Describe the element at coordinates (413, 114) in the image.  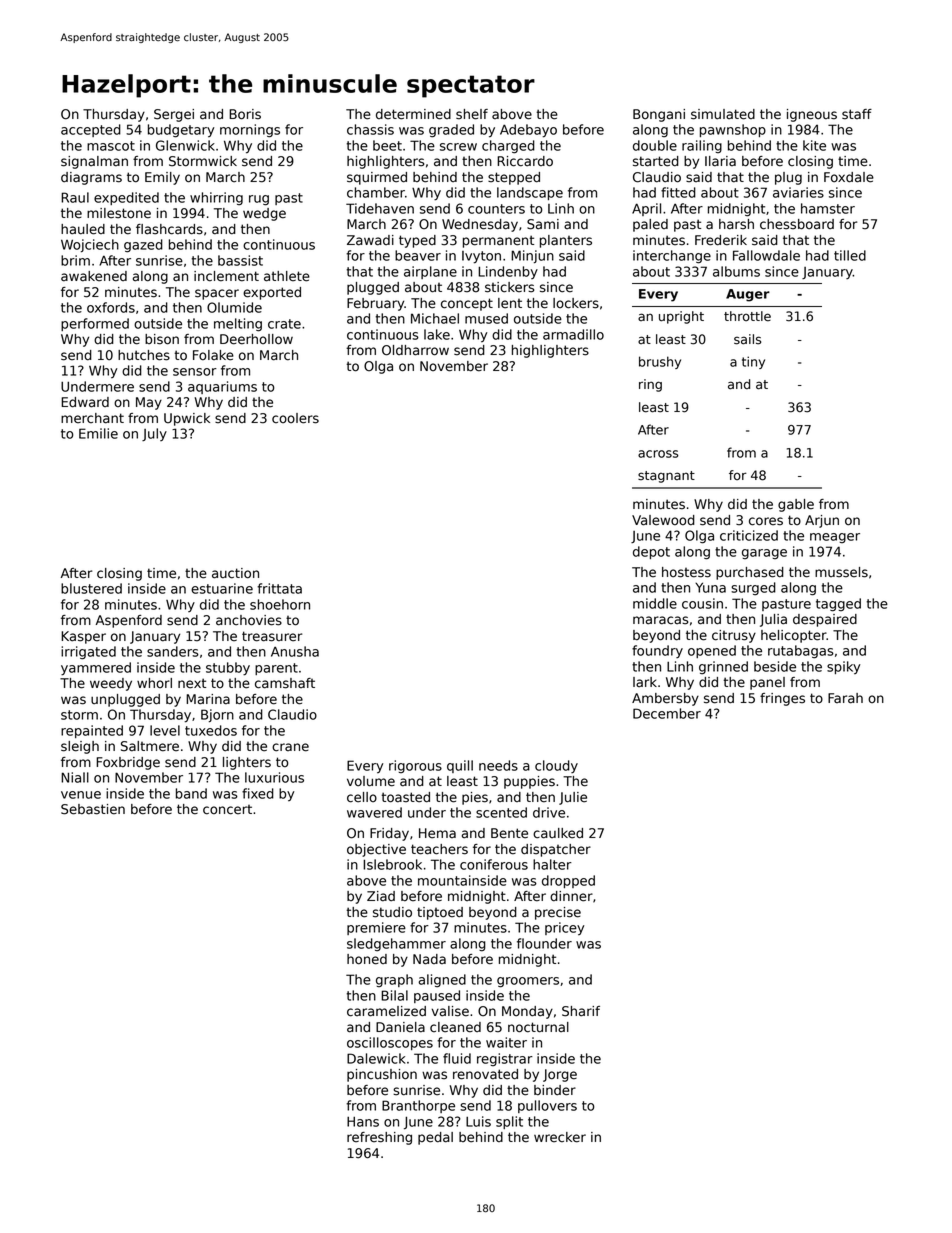
I see `determined` at that location.
